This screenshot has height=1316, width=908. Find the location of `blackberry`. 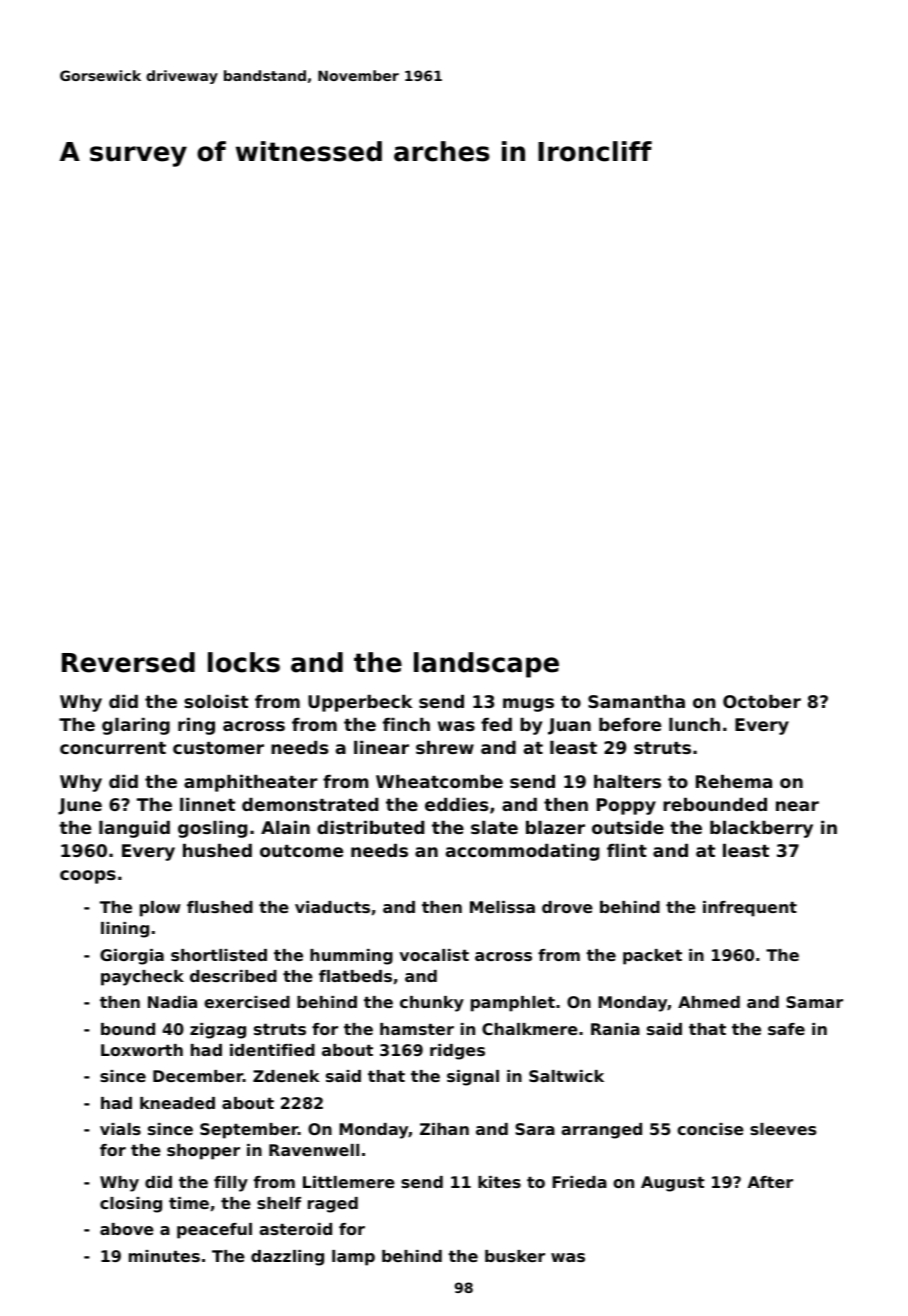

blackberry is located at coordinates (761, 829).
